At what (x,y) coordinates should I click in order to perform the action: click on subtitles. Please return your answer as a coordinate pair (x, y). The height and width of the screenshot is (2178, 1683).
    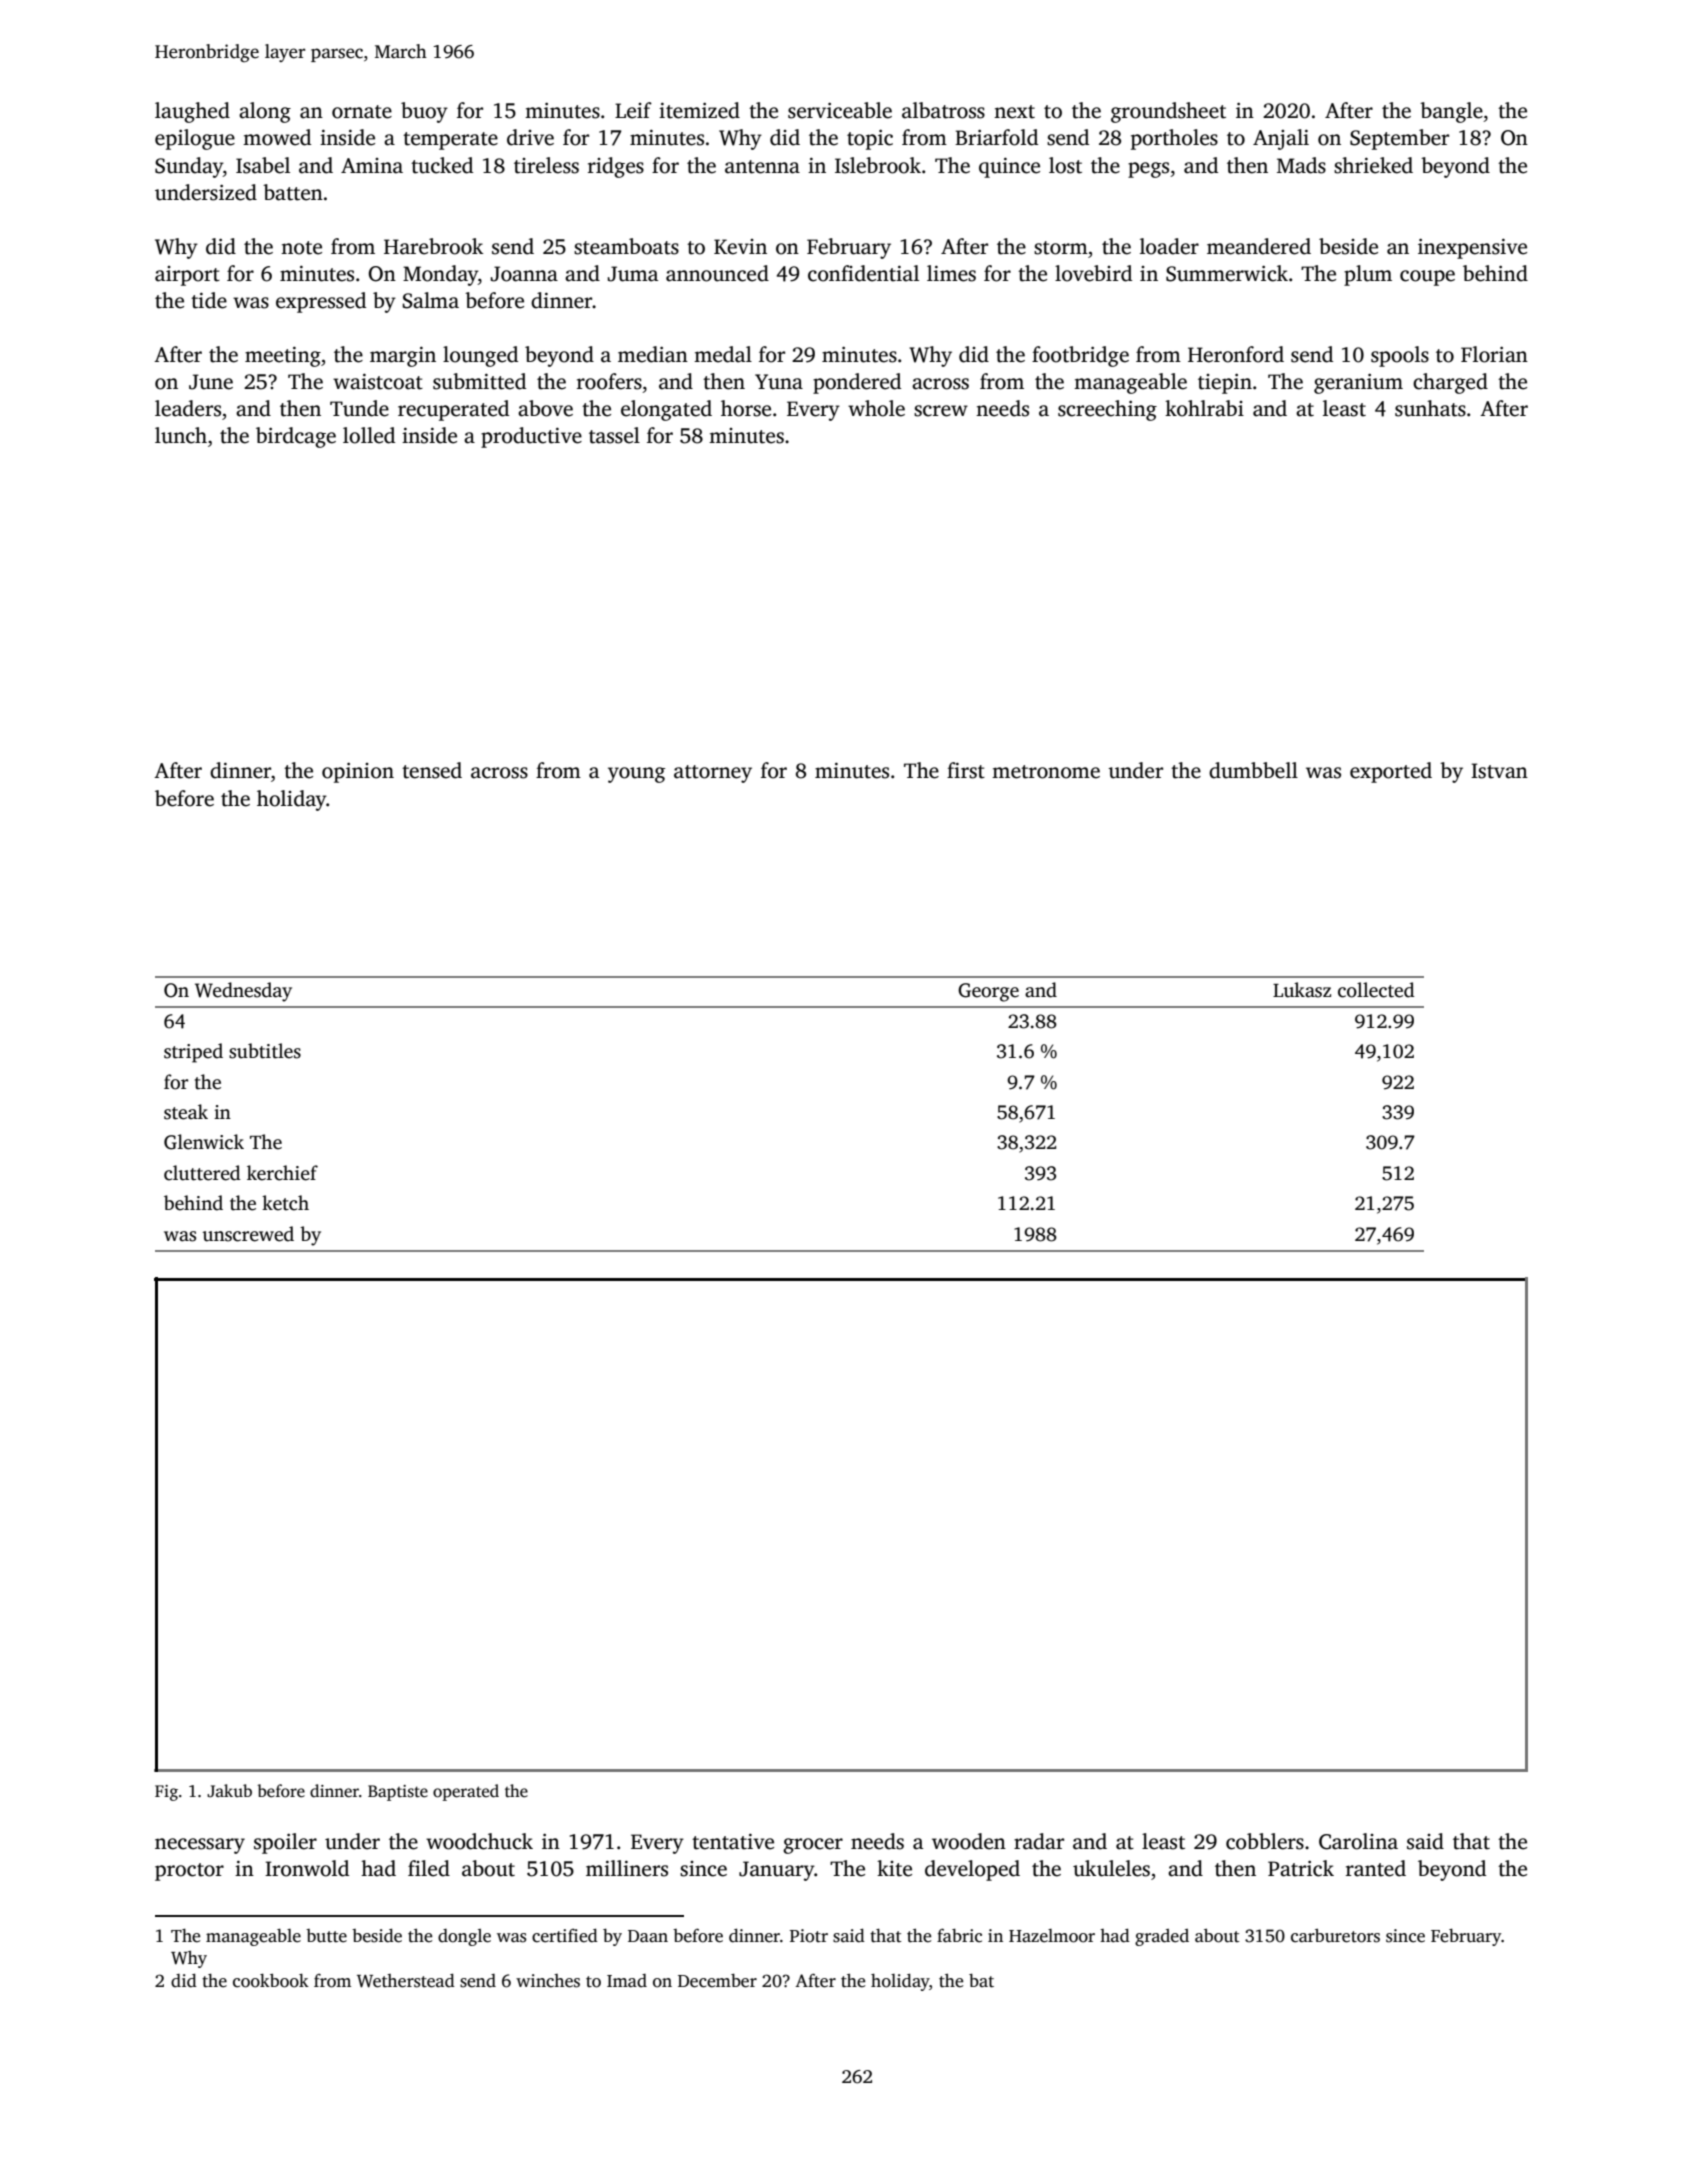
    Looking at the image, I should click on (265, 1051).
